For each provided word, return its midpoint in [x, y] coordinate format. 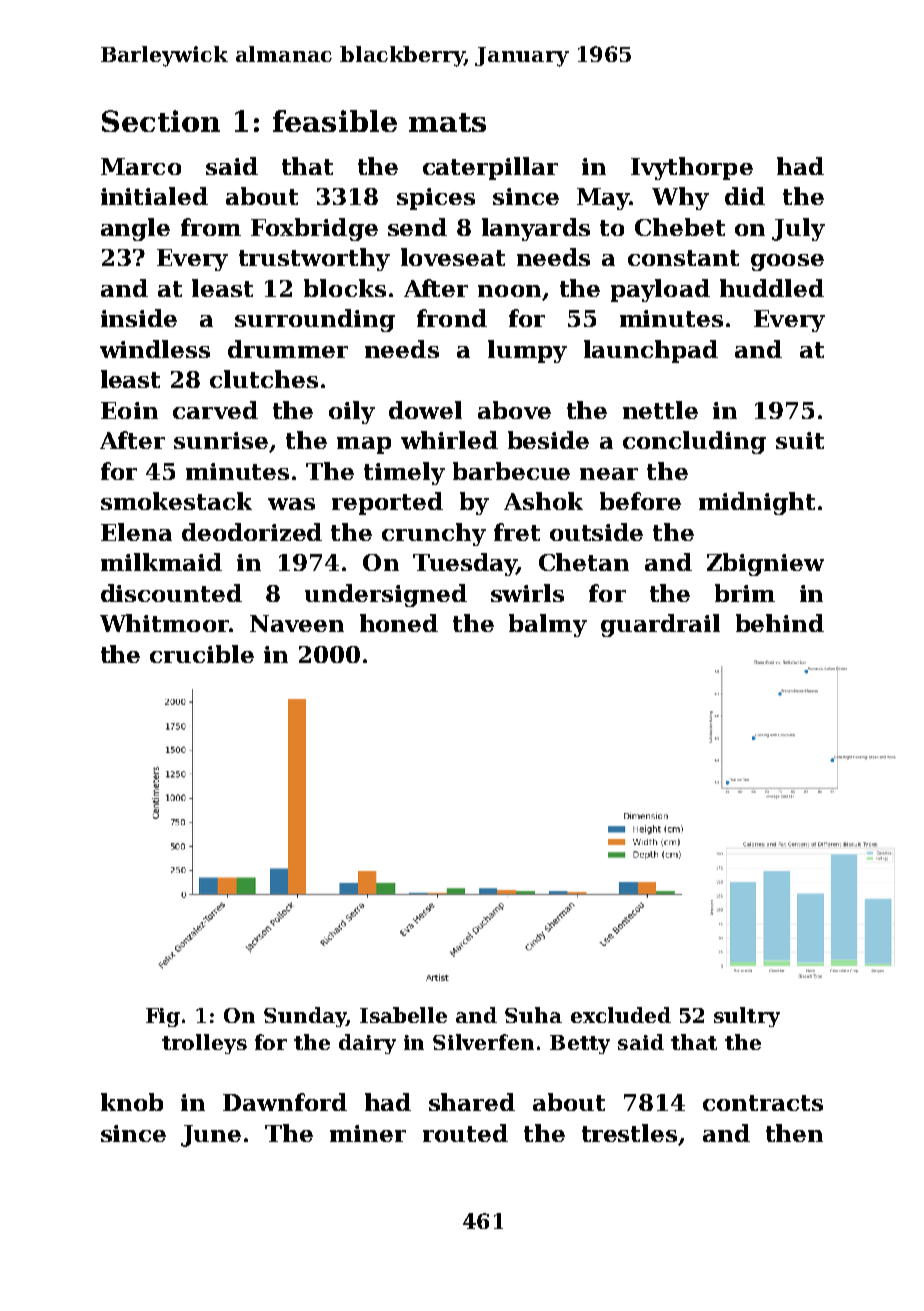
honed [399, 623]
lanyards [536, 229]
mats [447, 122]
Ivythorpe [692, 168]
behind [780, 623]
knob [132, 1102]
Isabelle [403, 1015]
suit [800, 440]
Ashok [543, 501]
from [211, 227]
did [745, 196]
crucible [202, 654]
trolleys [204, 1044]
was [291, 504]
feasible [335, 121]
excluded [621, 1015]
